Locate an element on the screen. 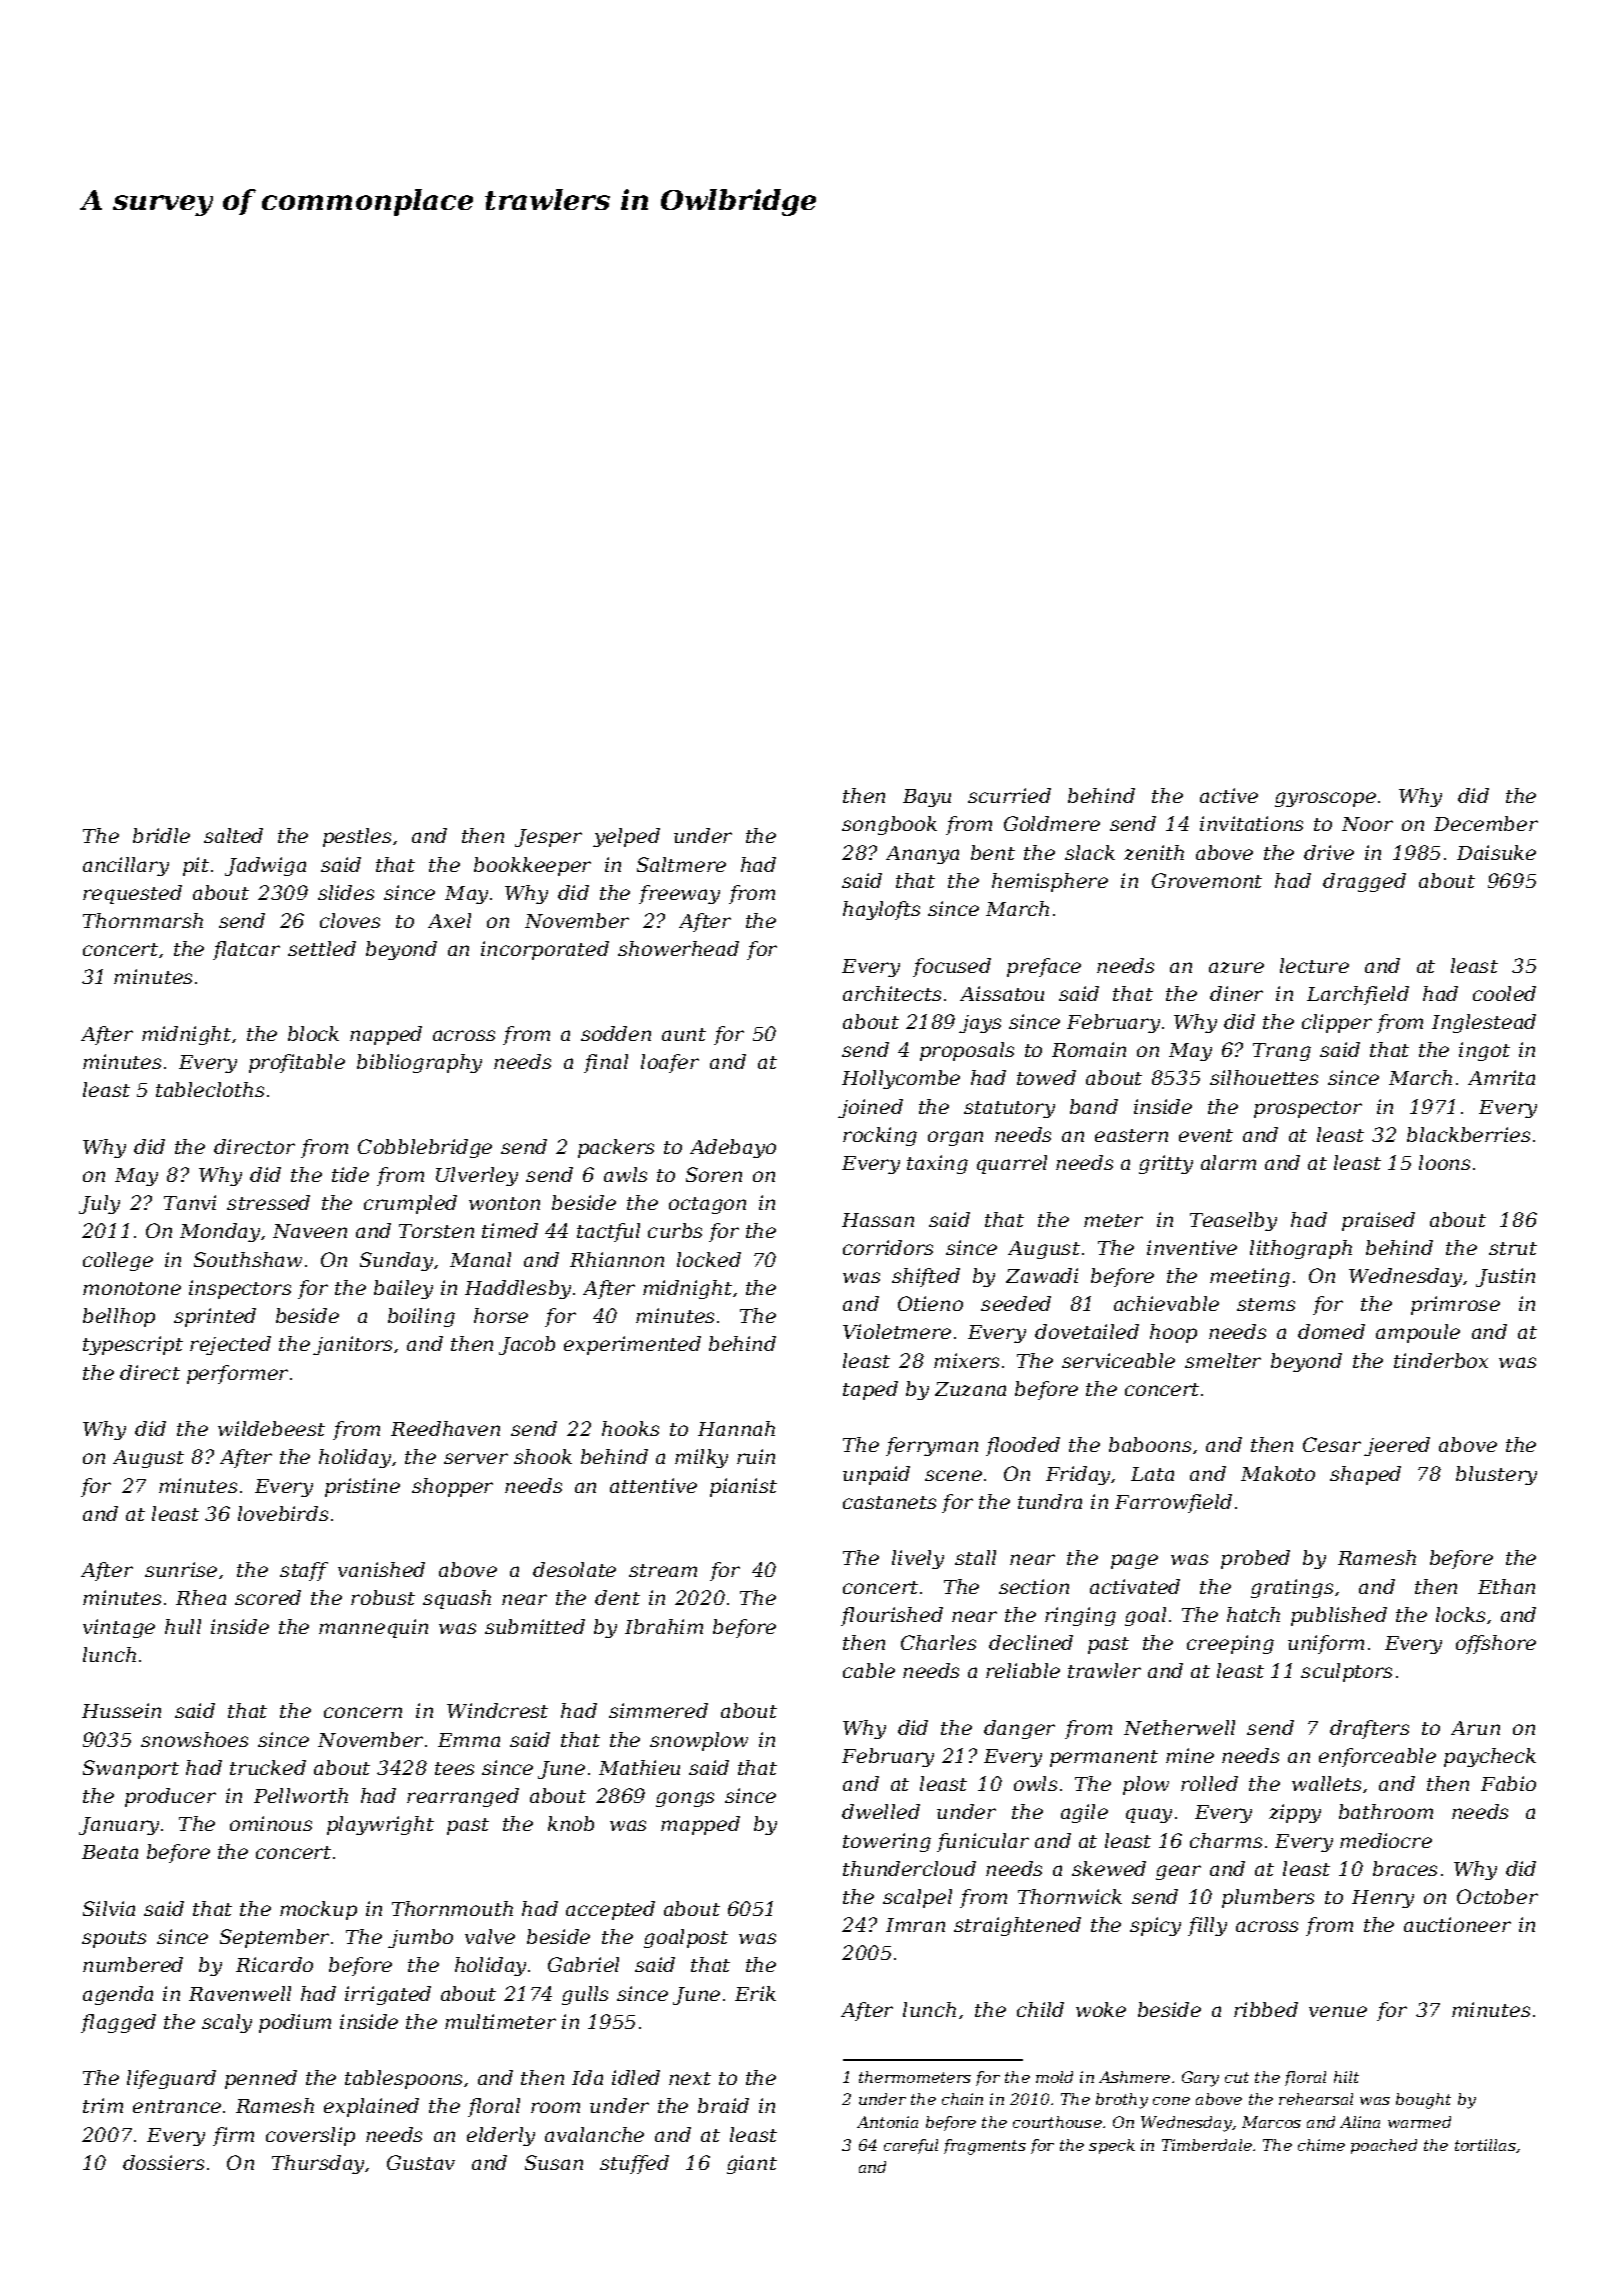  yelped is located at coordinates (626, 837).
